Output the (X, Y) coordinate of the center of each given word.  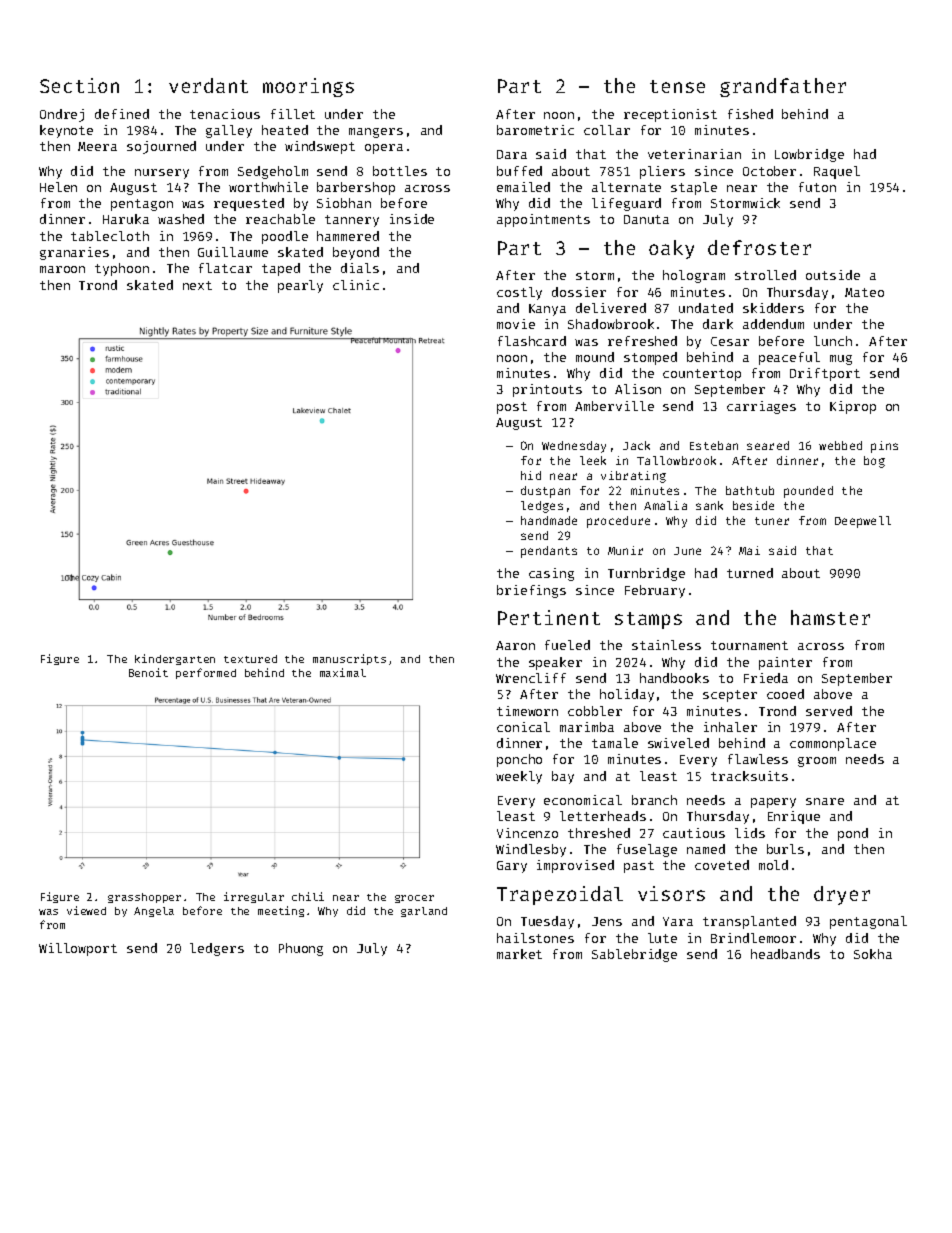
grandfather (783, 87)
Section (79, 85)
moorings (308, 87)
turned (750, 573)
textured (250, 659)
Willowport (78, 949)
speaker (555, 663)
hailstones (535, 938)
